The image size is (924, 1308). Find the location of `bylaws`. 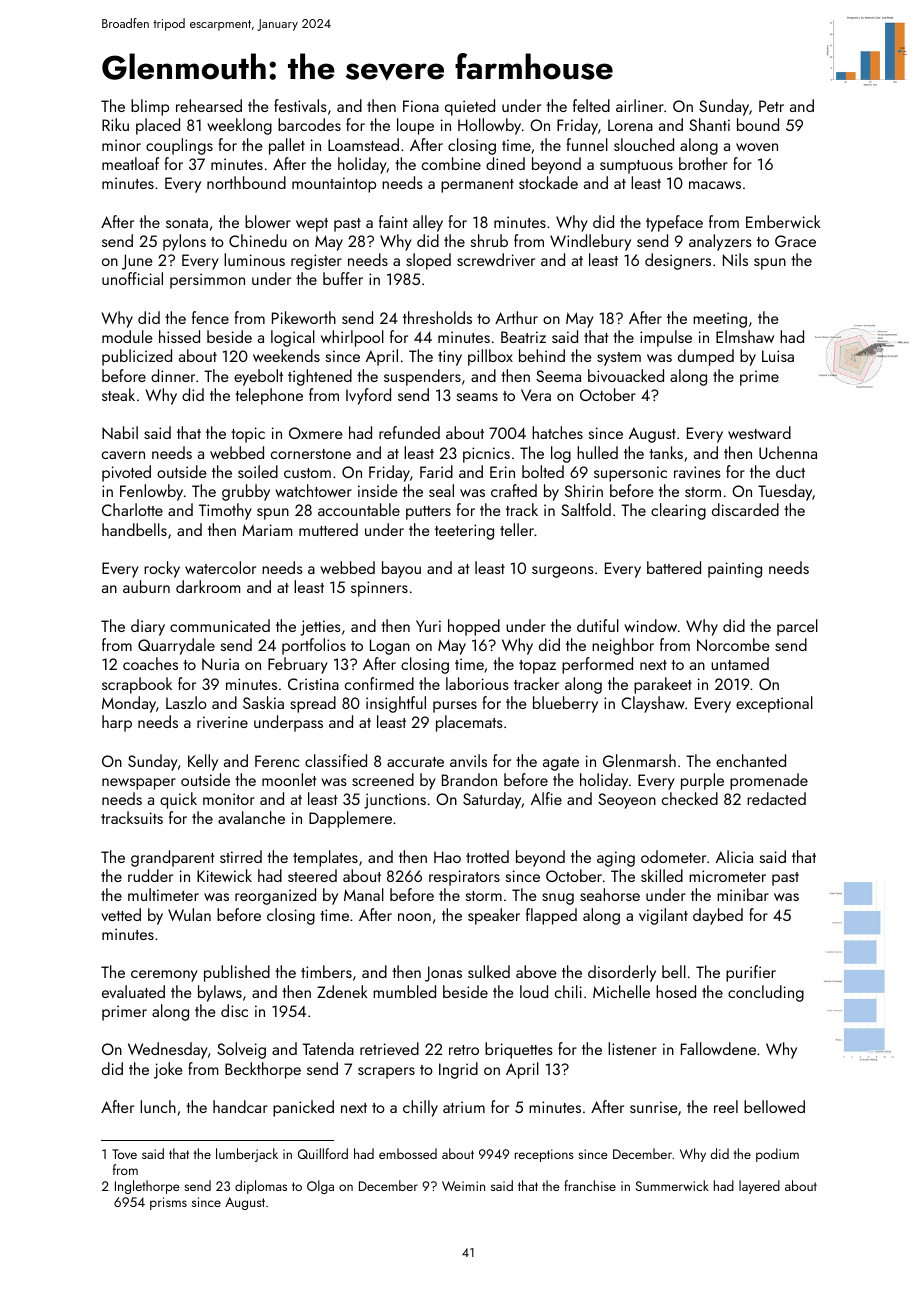

bylaws is located at coordinates (220, 993).
